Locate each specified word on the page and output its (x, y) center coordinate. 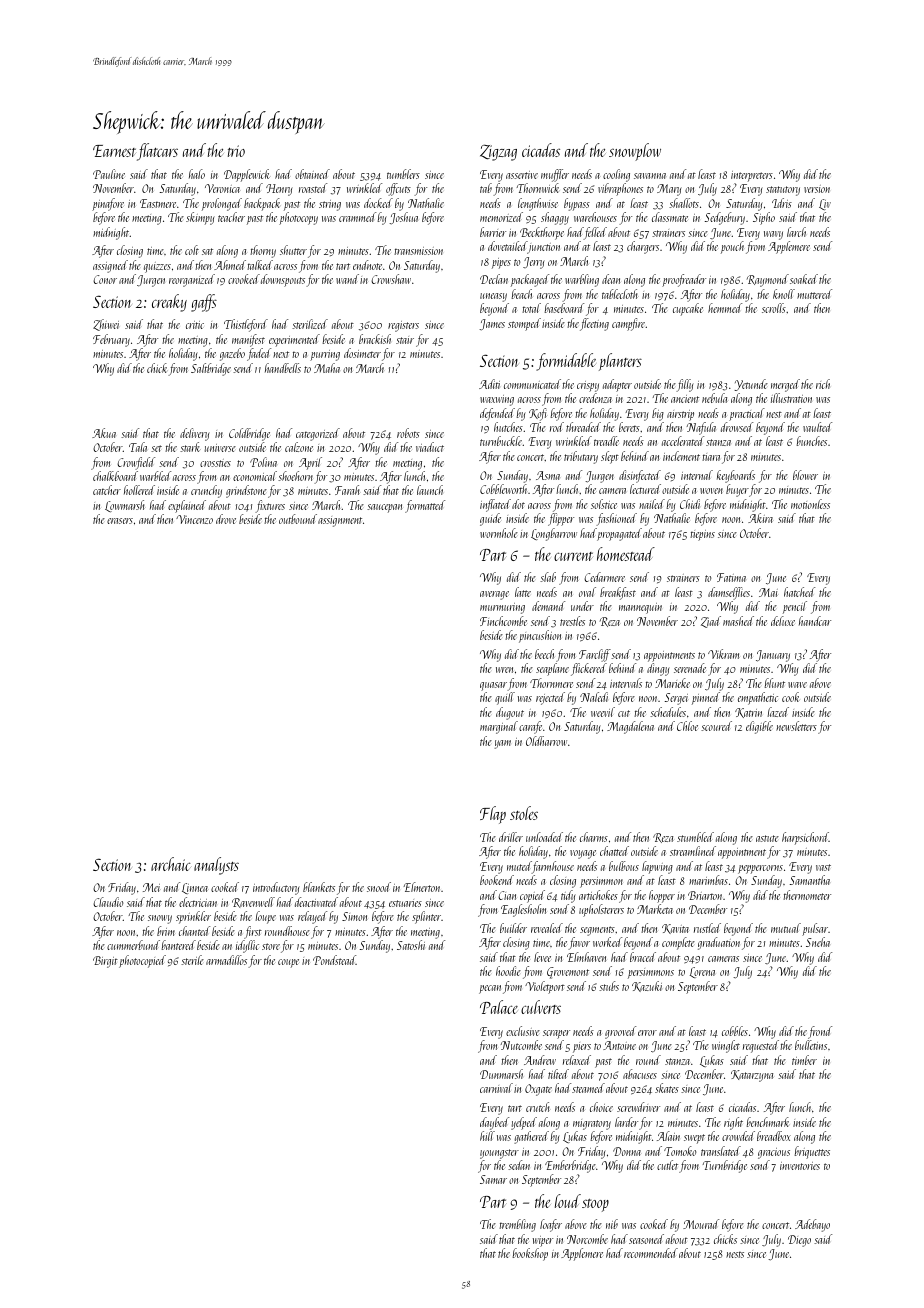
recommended (651, 1253)
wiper (543, 1241)
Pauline (109, 174)
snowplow (635, 152)
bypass (577, 204)
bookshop (530, 1254)
